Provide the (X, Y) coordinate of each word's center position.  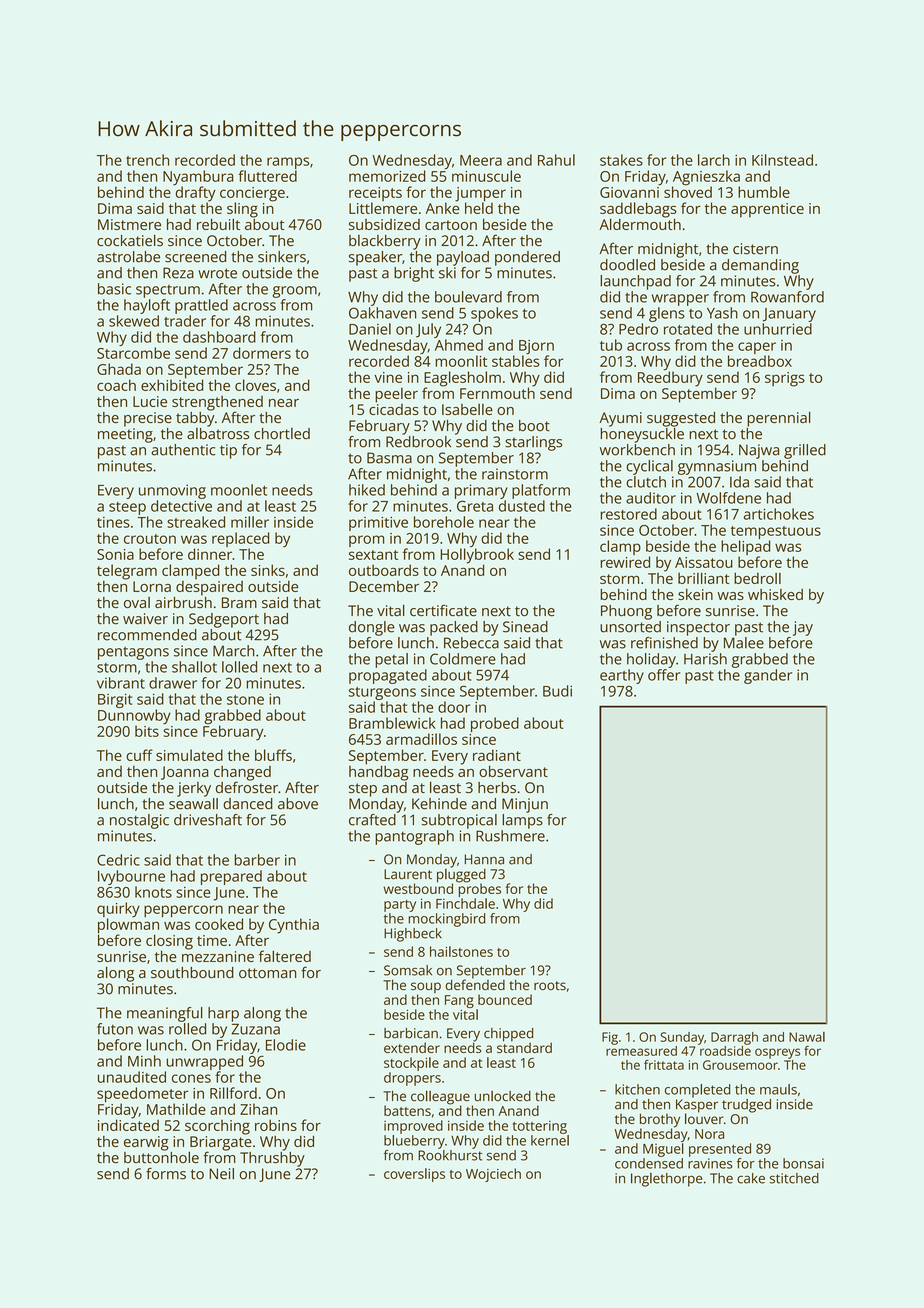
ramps (288, 163)
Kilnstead (782, 160)
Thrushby (272, 1159)
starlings (533, 443)
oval (137, 602)
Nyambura (198, 178)
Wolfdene (728, 498)
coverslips (414, 1175)
